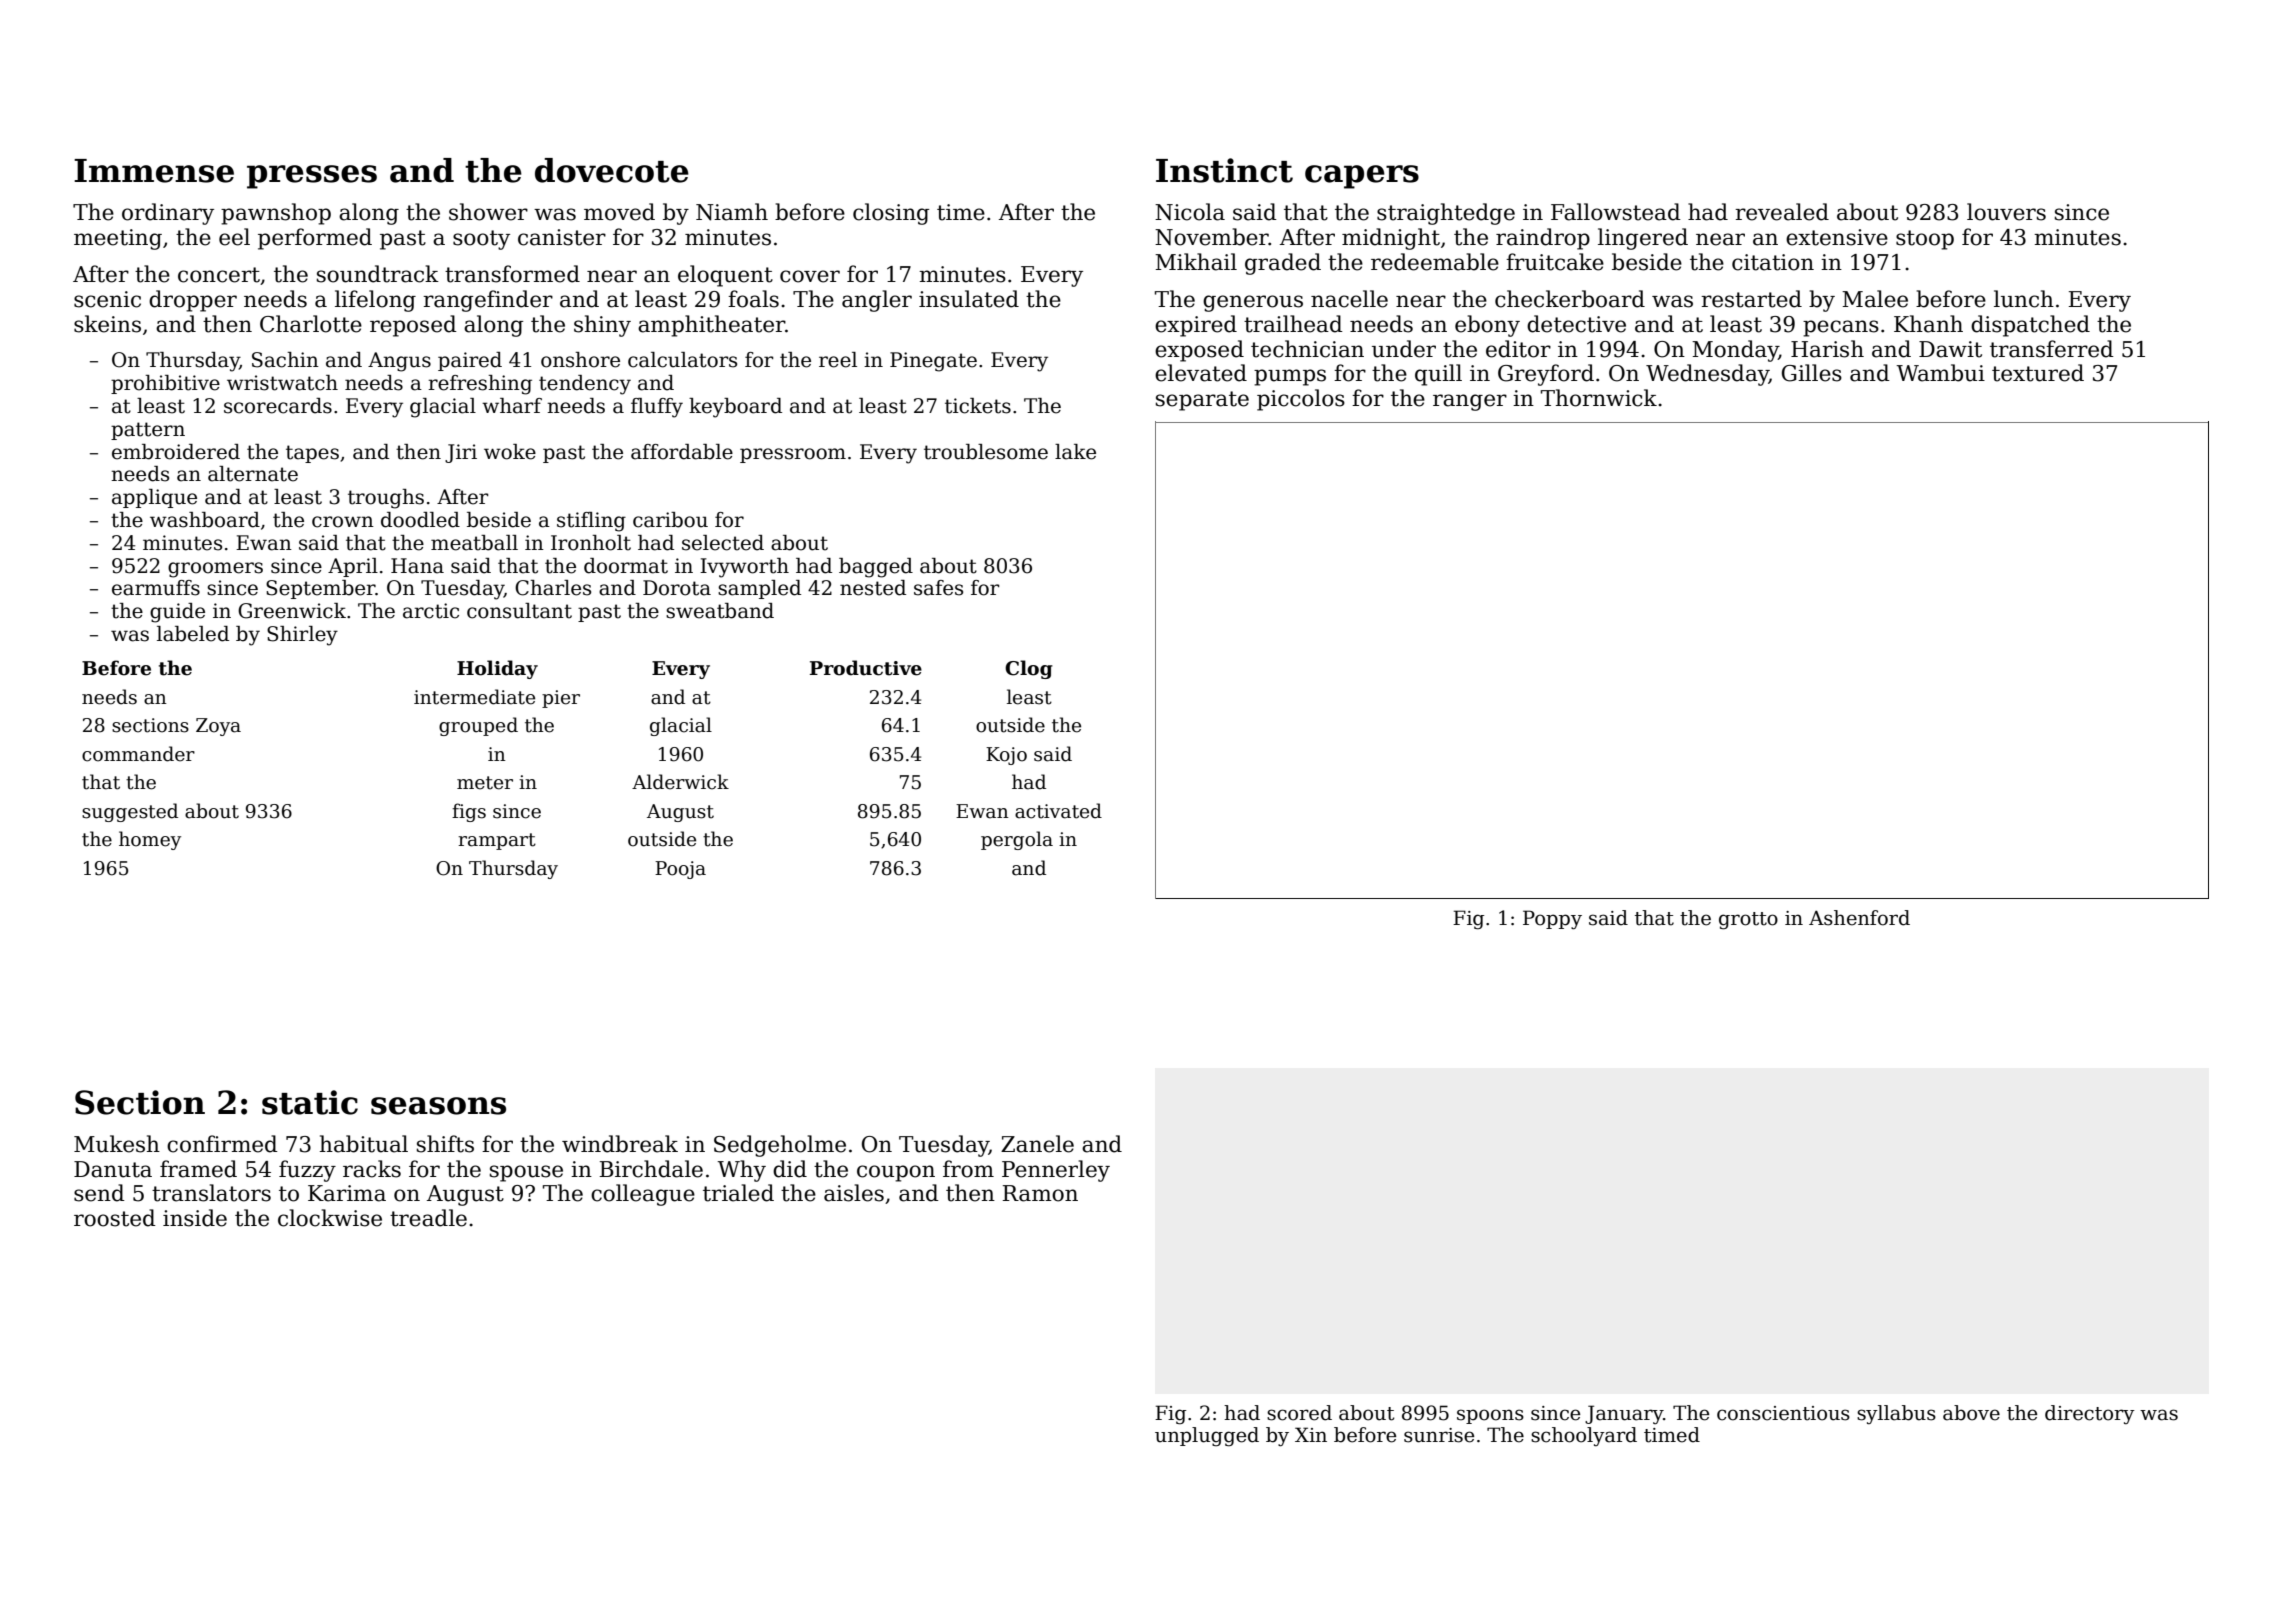  I want to click on pergola, so click(1017, 840).
